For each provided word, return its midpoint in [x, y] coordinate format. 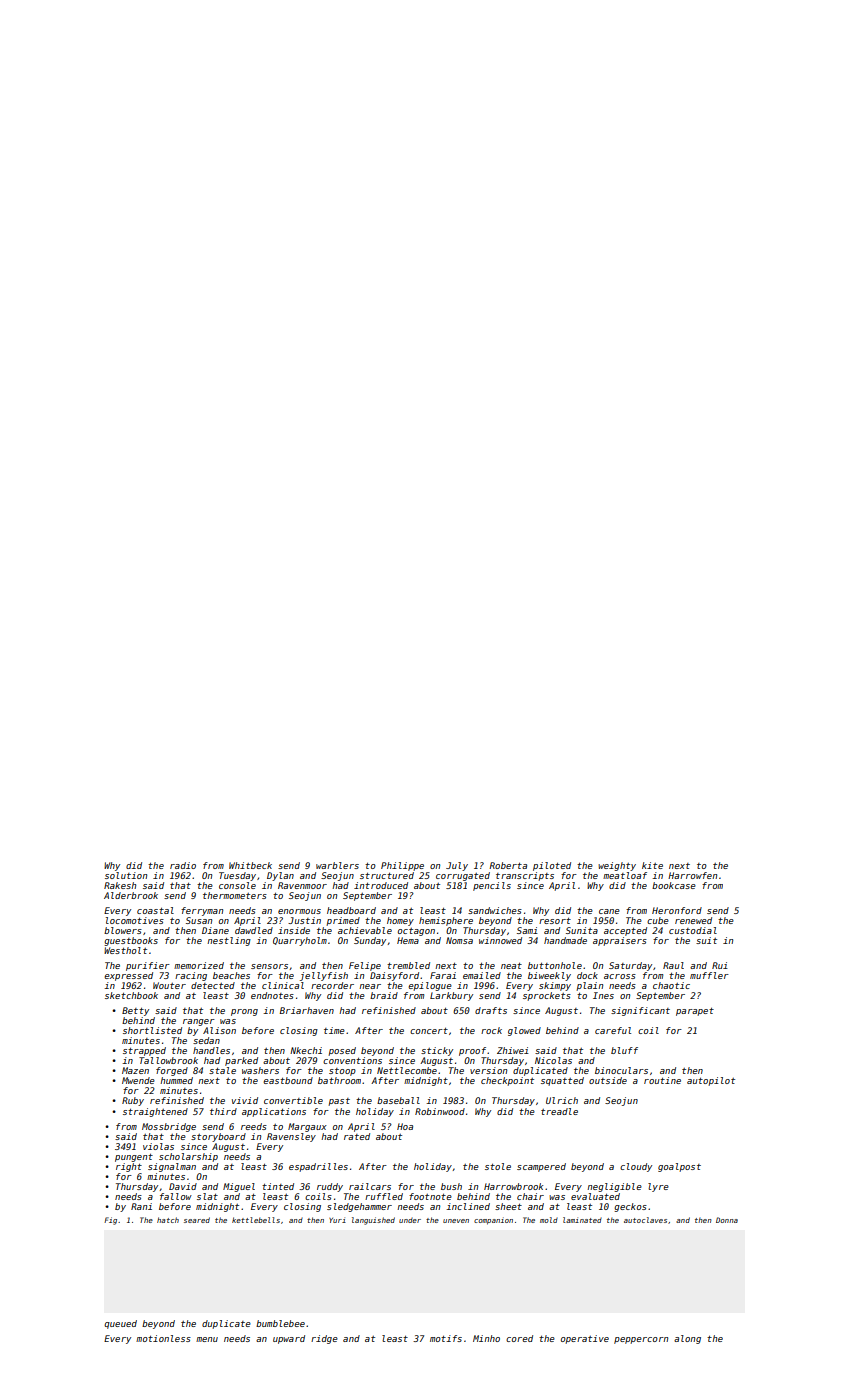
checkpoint [507, 1081]
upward [289, 1339]
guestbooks [131, 941]
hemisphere [446, 921]
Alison [219, 1030]
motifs [446, 1338]
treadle [559, 1111]
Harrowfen [692, 875]
